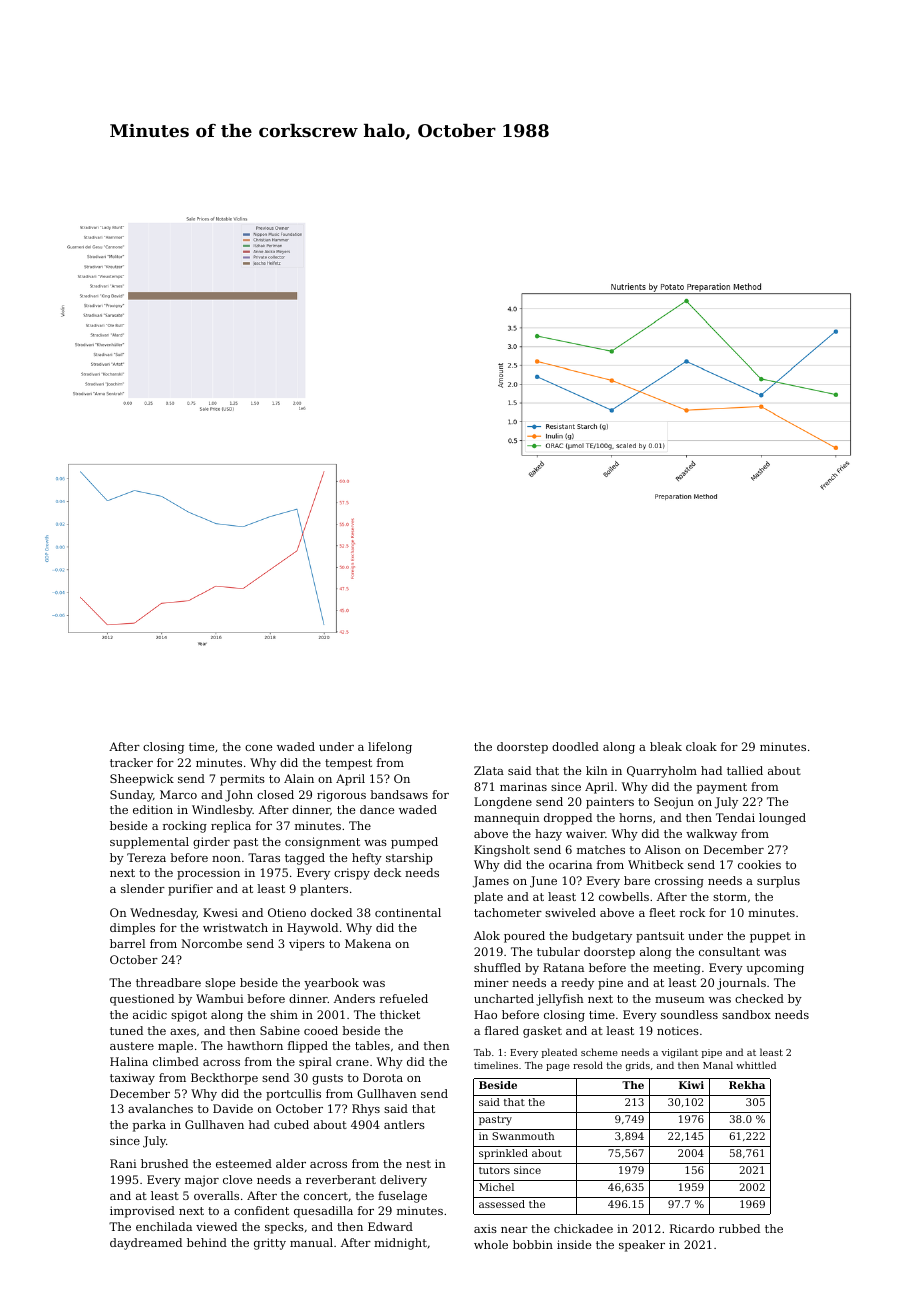  Describe the element at coordinates (377, 809) in the screenshot. I see `dance` at that location.
